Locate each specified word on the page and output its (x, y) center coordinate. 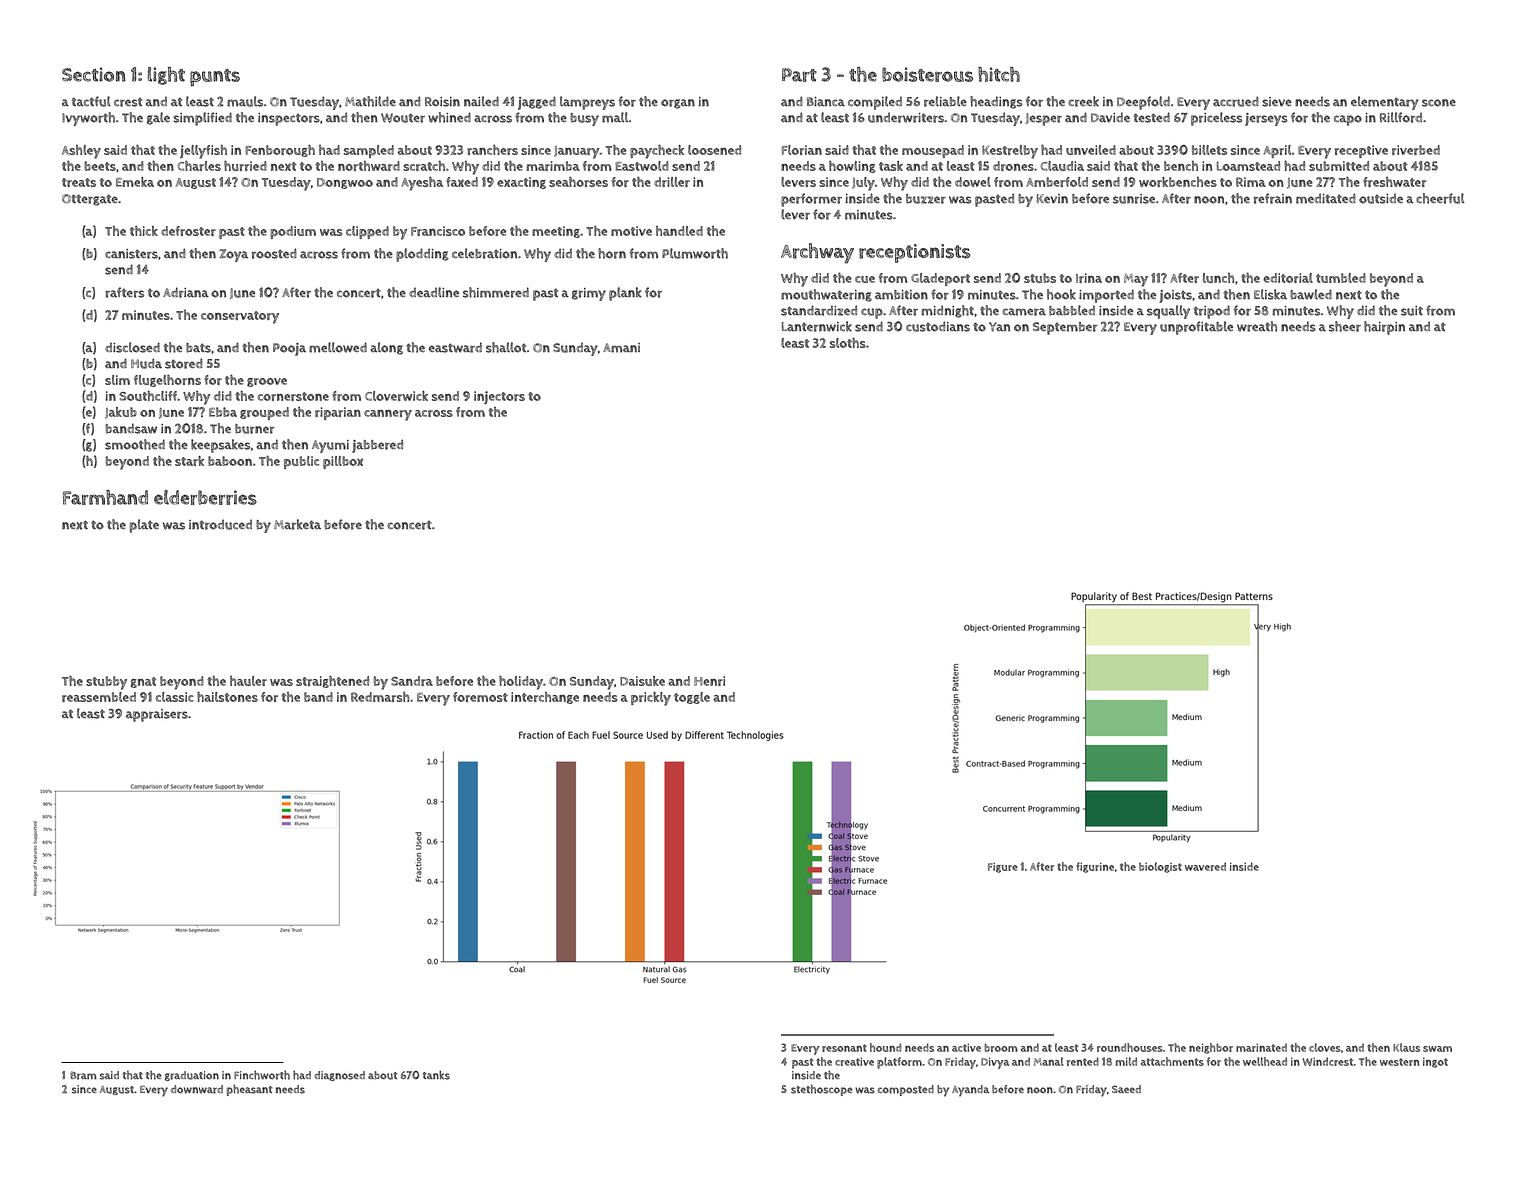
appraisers (157, 715)
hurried (245, 166)
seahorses (578, 182)
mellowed (338, 347)
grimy (589, 294)
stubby (106, 683)
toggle (692, 698)
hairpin (1384, 328)
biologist (1160, 867)
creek (1083, 101)
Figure (1003, 868)
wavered (1205, 866)
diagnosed (339, 1076)
